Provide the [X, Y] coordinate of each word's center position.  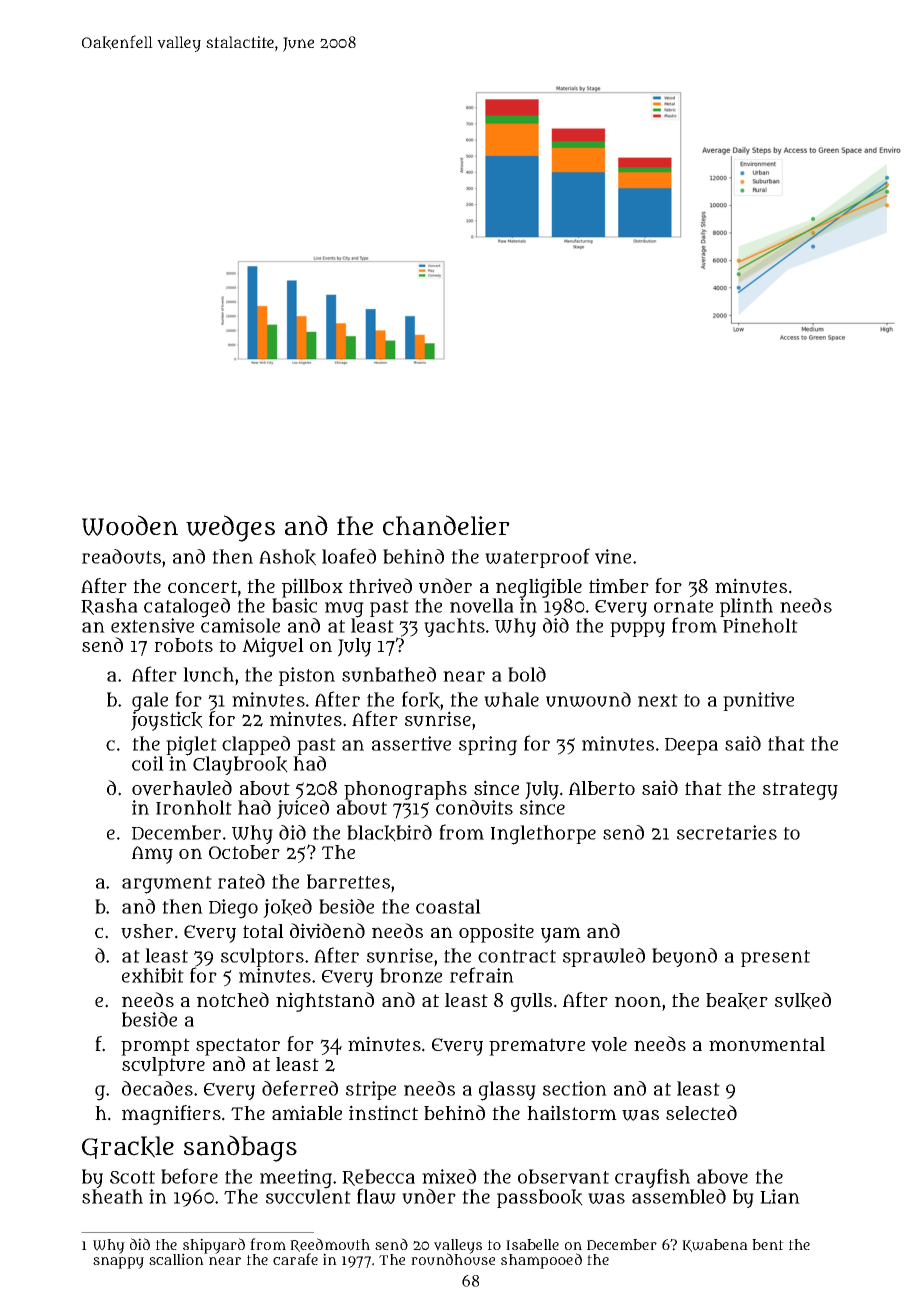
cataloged [187, 608]
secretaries [727, 832]
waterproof [537, 558]
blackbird [389, 833]
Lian [780, 1196]
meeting [296, 1179]
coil [148, 763]
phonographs [405, 791]
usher [147, 931]
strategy [800, 791]
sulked [803, 1000]
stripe [371, 1090]
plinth [746, 607]
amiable [307, 1112]
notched [233, 999]
